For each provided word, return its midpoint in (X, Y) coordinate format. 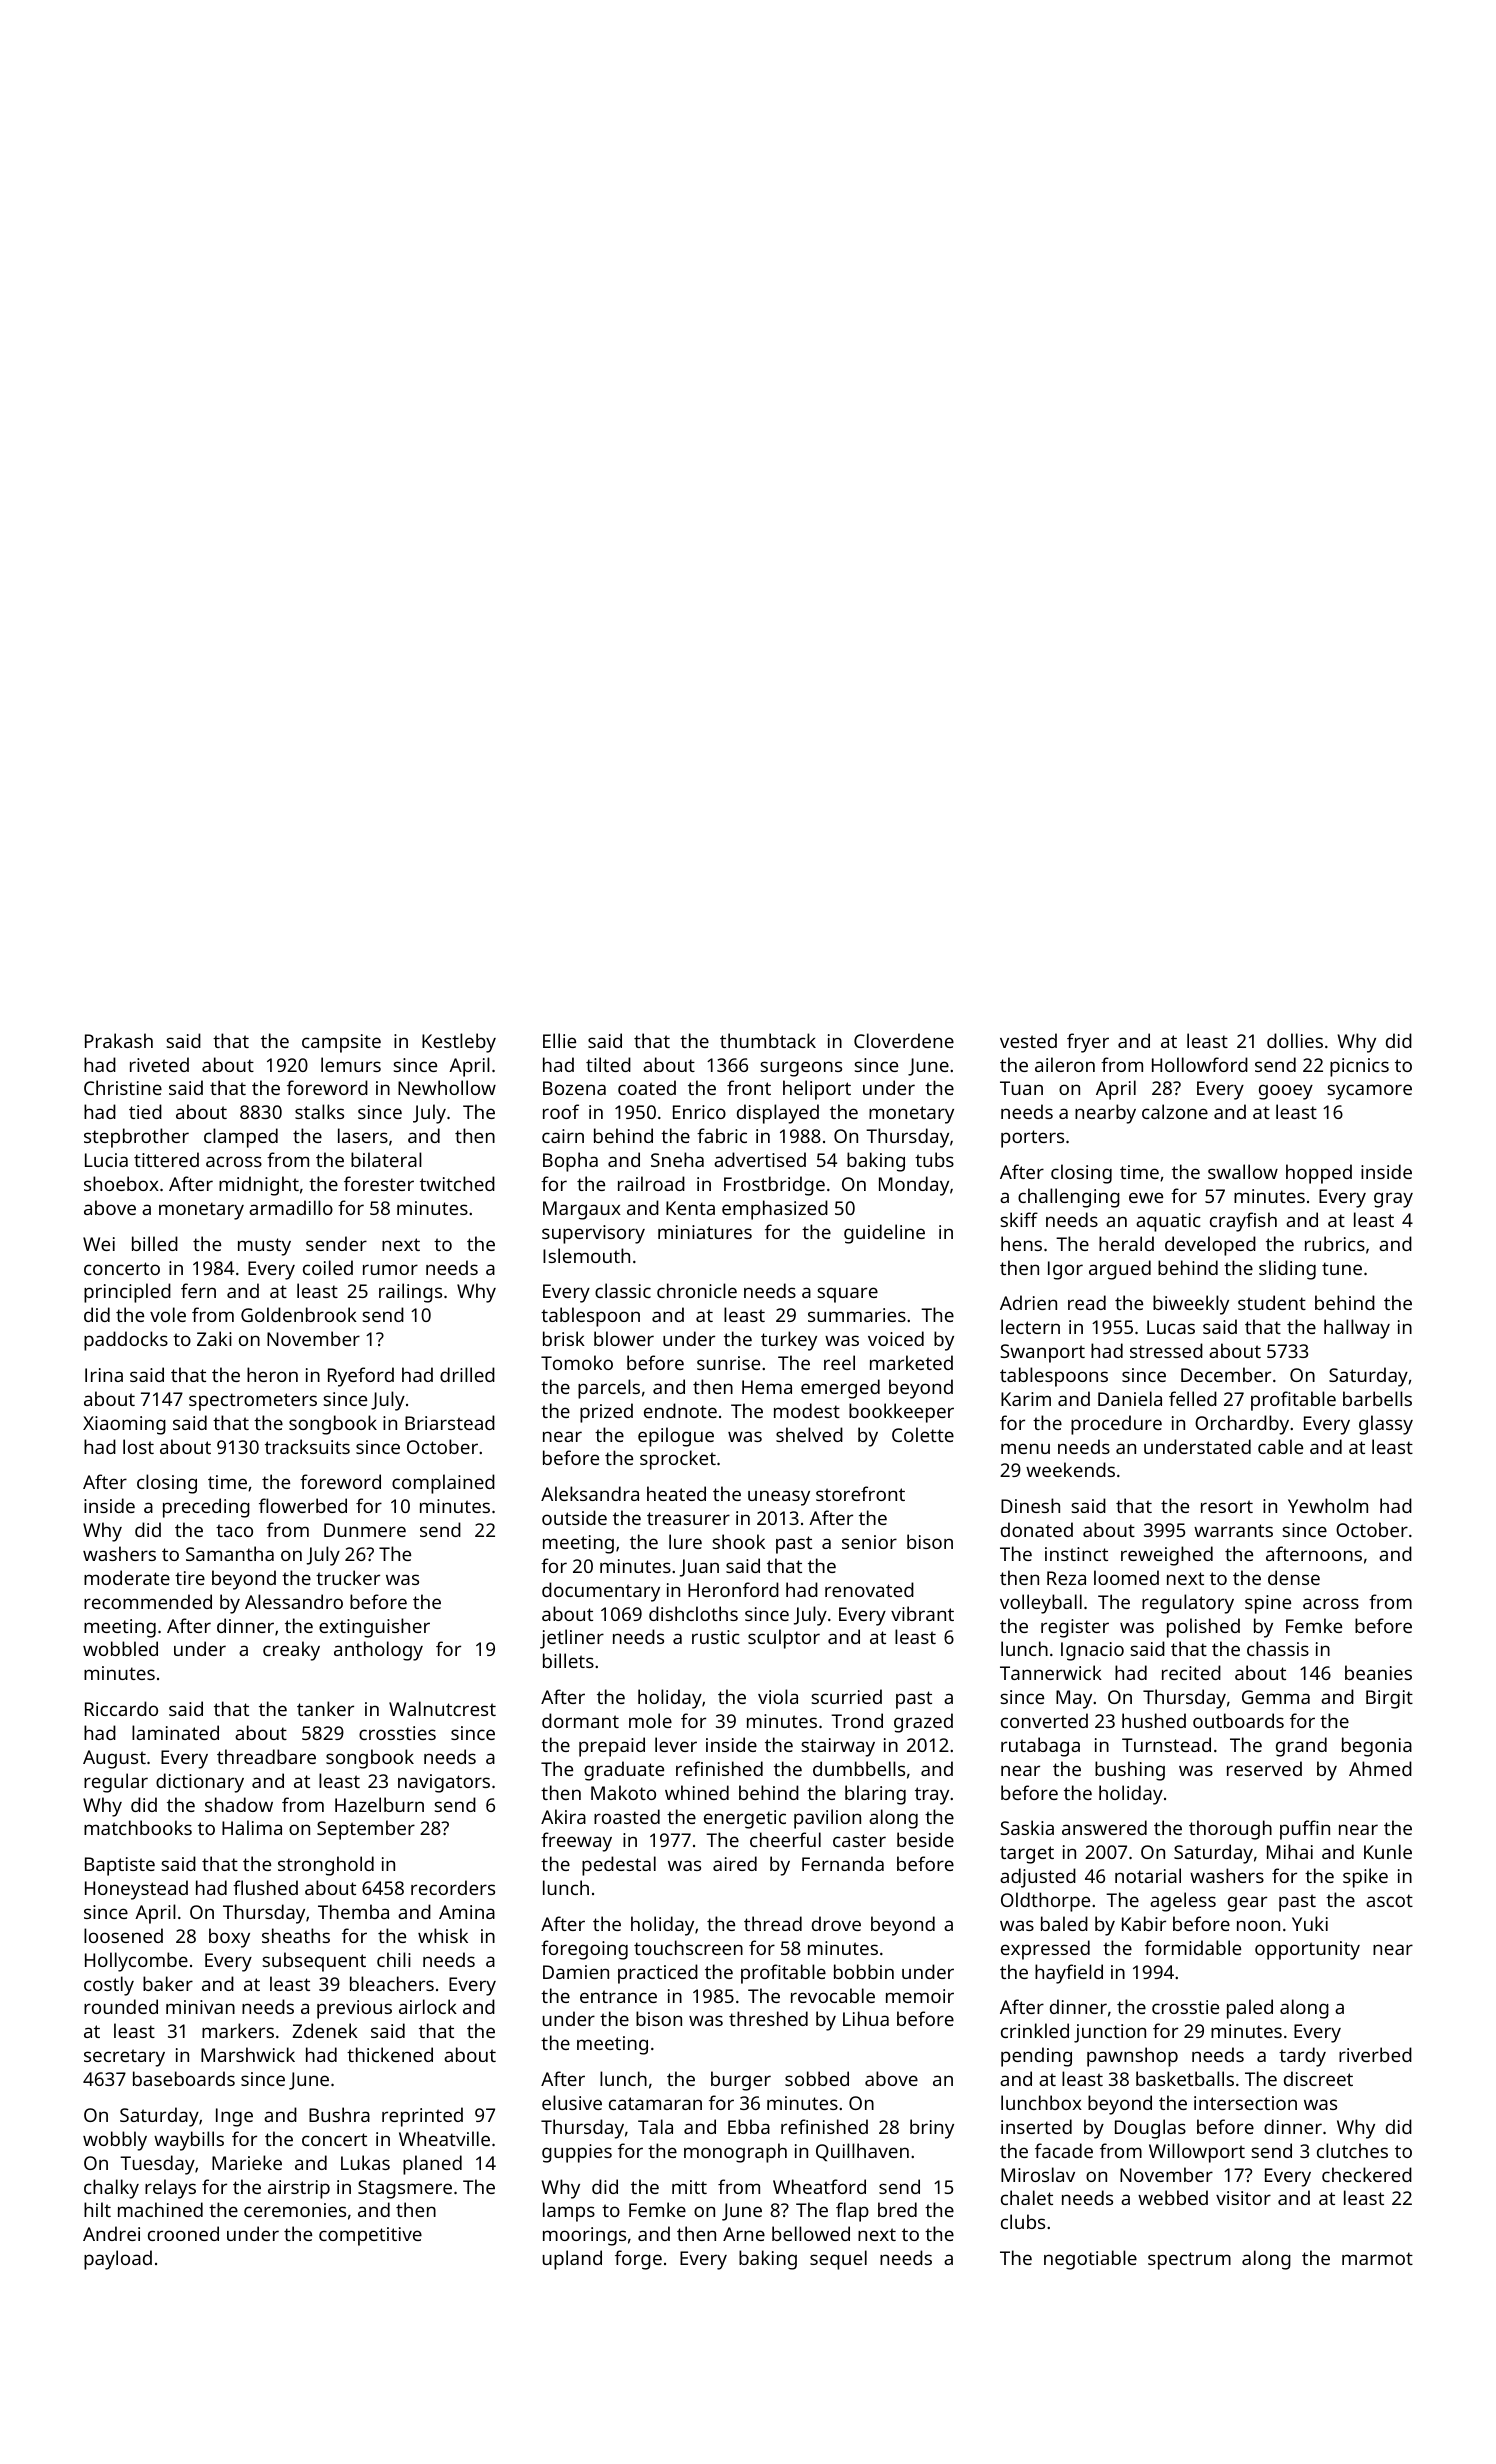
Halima (252, 1827)
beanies (1378, 1672)
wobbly (115, 2141)
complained (443, 1484)
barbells (1377, 1398)
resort (1227, 1506)
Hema (767, 1387)
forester (379, 1183)
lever (676, 1744)
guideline (884, 1234)
